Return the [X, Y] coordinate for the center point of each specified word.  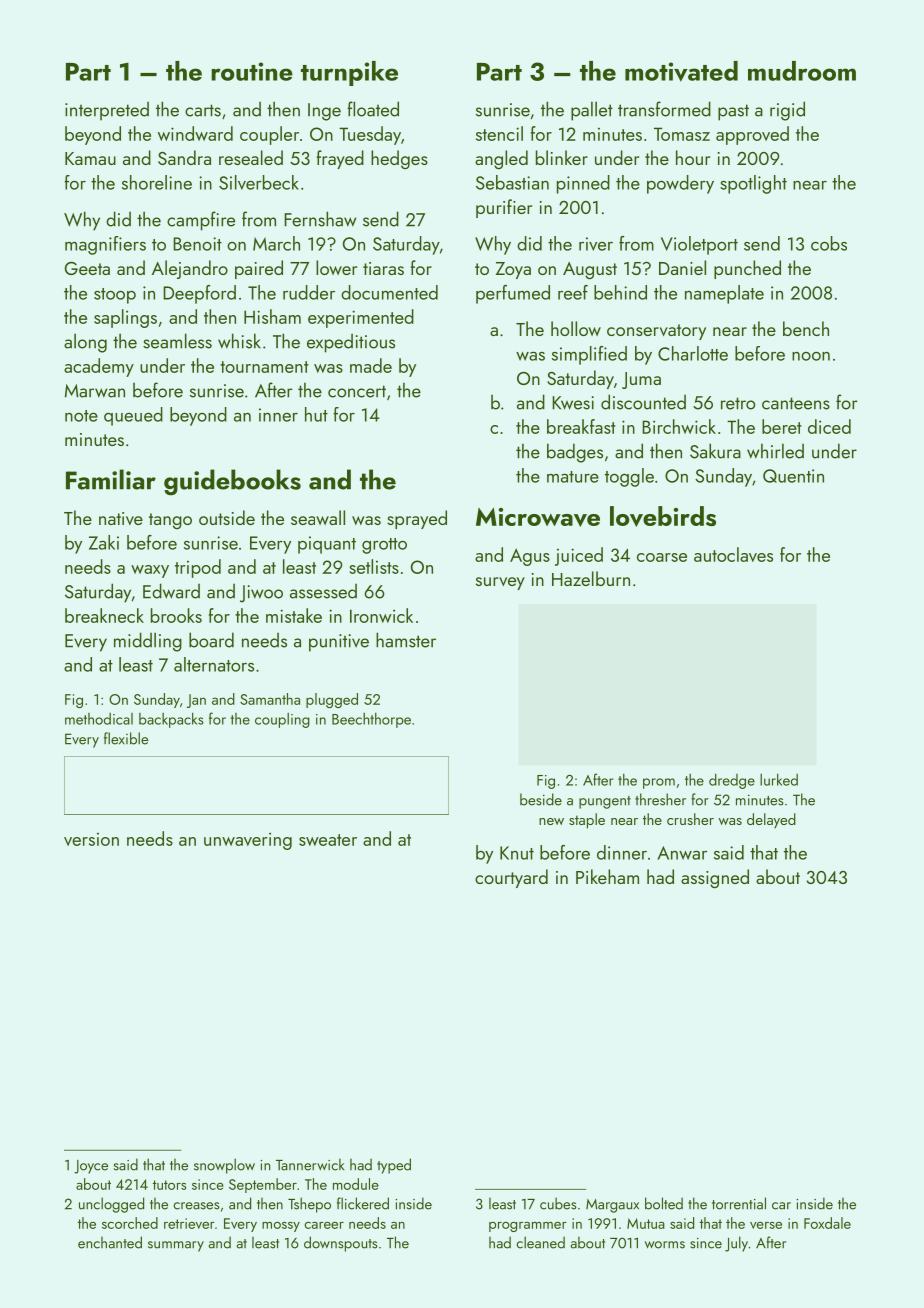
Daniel [682, 267]
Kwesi [573, 403]
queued [133, 416]
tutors [170, 1185]
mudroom [802, 71]
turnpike [349, 73]
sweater [328, 840]
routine [252, 71]
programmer [528, 1227]
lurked [779, 780]
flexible [126, 738]
